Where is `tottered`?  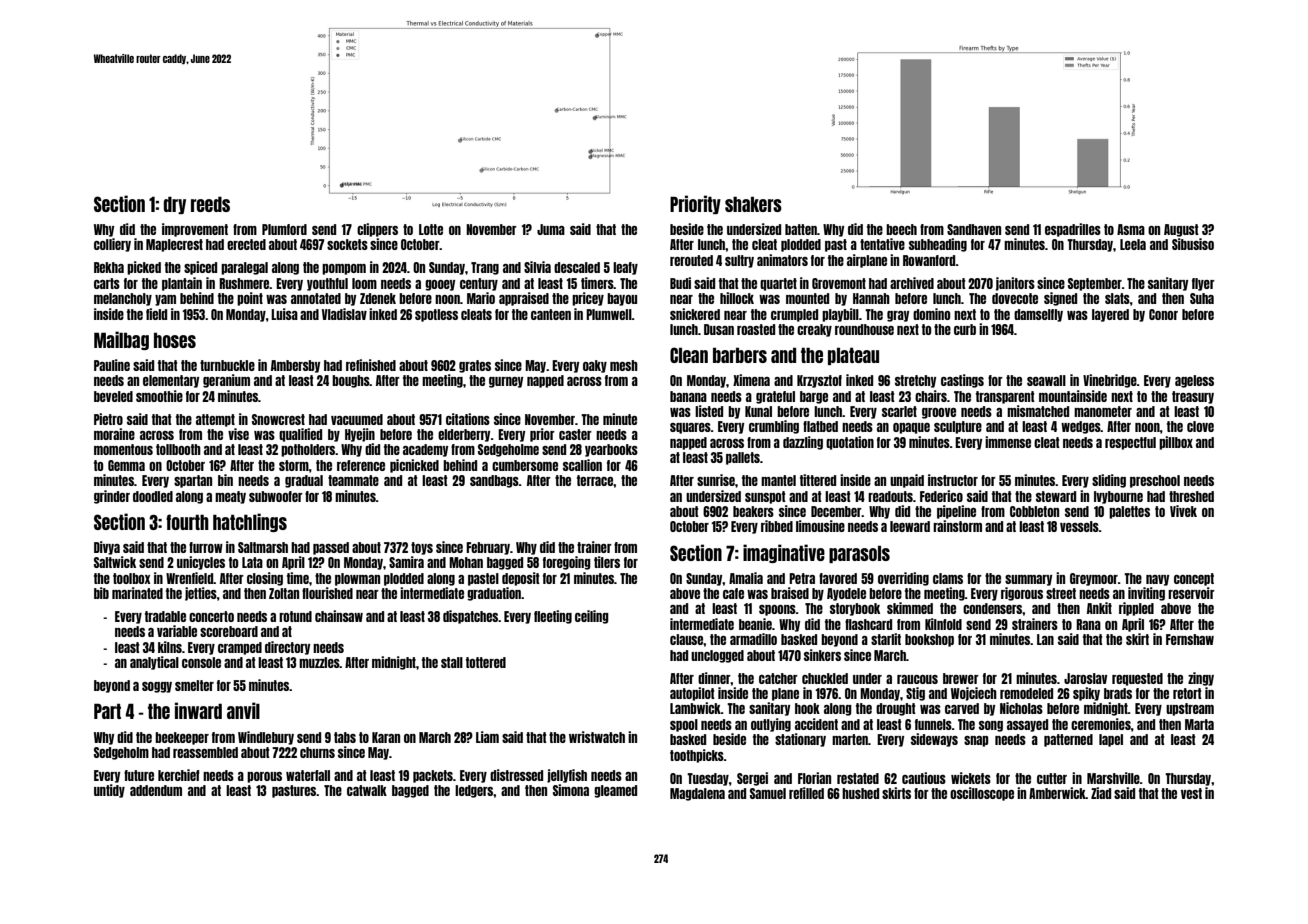 tottered is located at coordinates (486, 662).
